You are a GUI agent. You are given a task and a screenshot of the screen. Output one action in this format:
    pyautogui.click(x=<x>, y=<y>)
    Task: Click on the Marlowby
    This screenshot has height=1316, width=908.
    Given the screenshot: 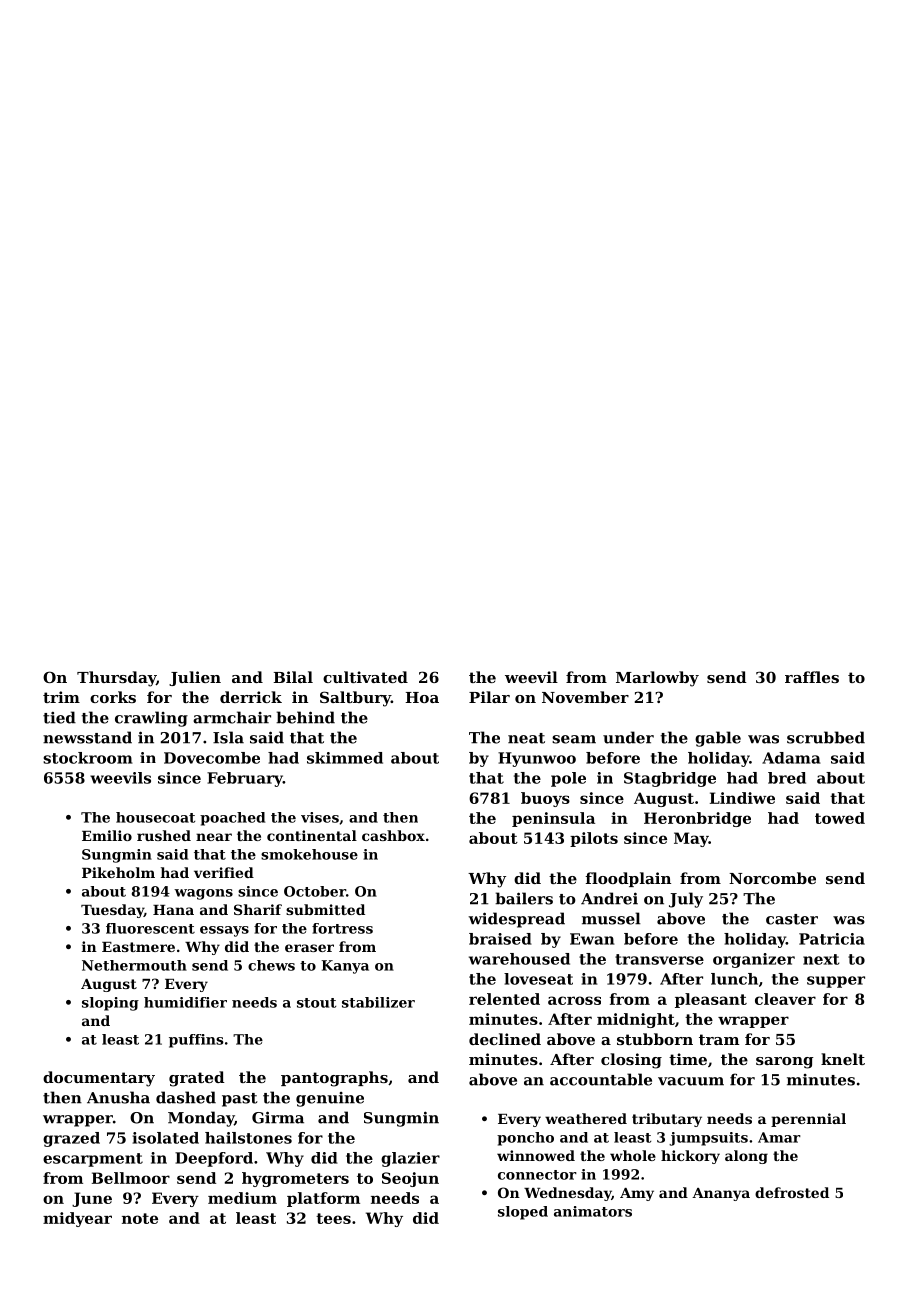 What is the action you would take?
    pyautogui.click(x=657, y=679)
